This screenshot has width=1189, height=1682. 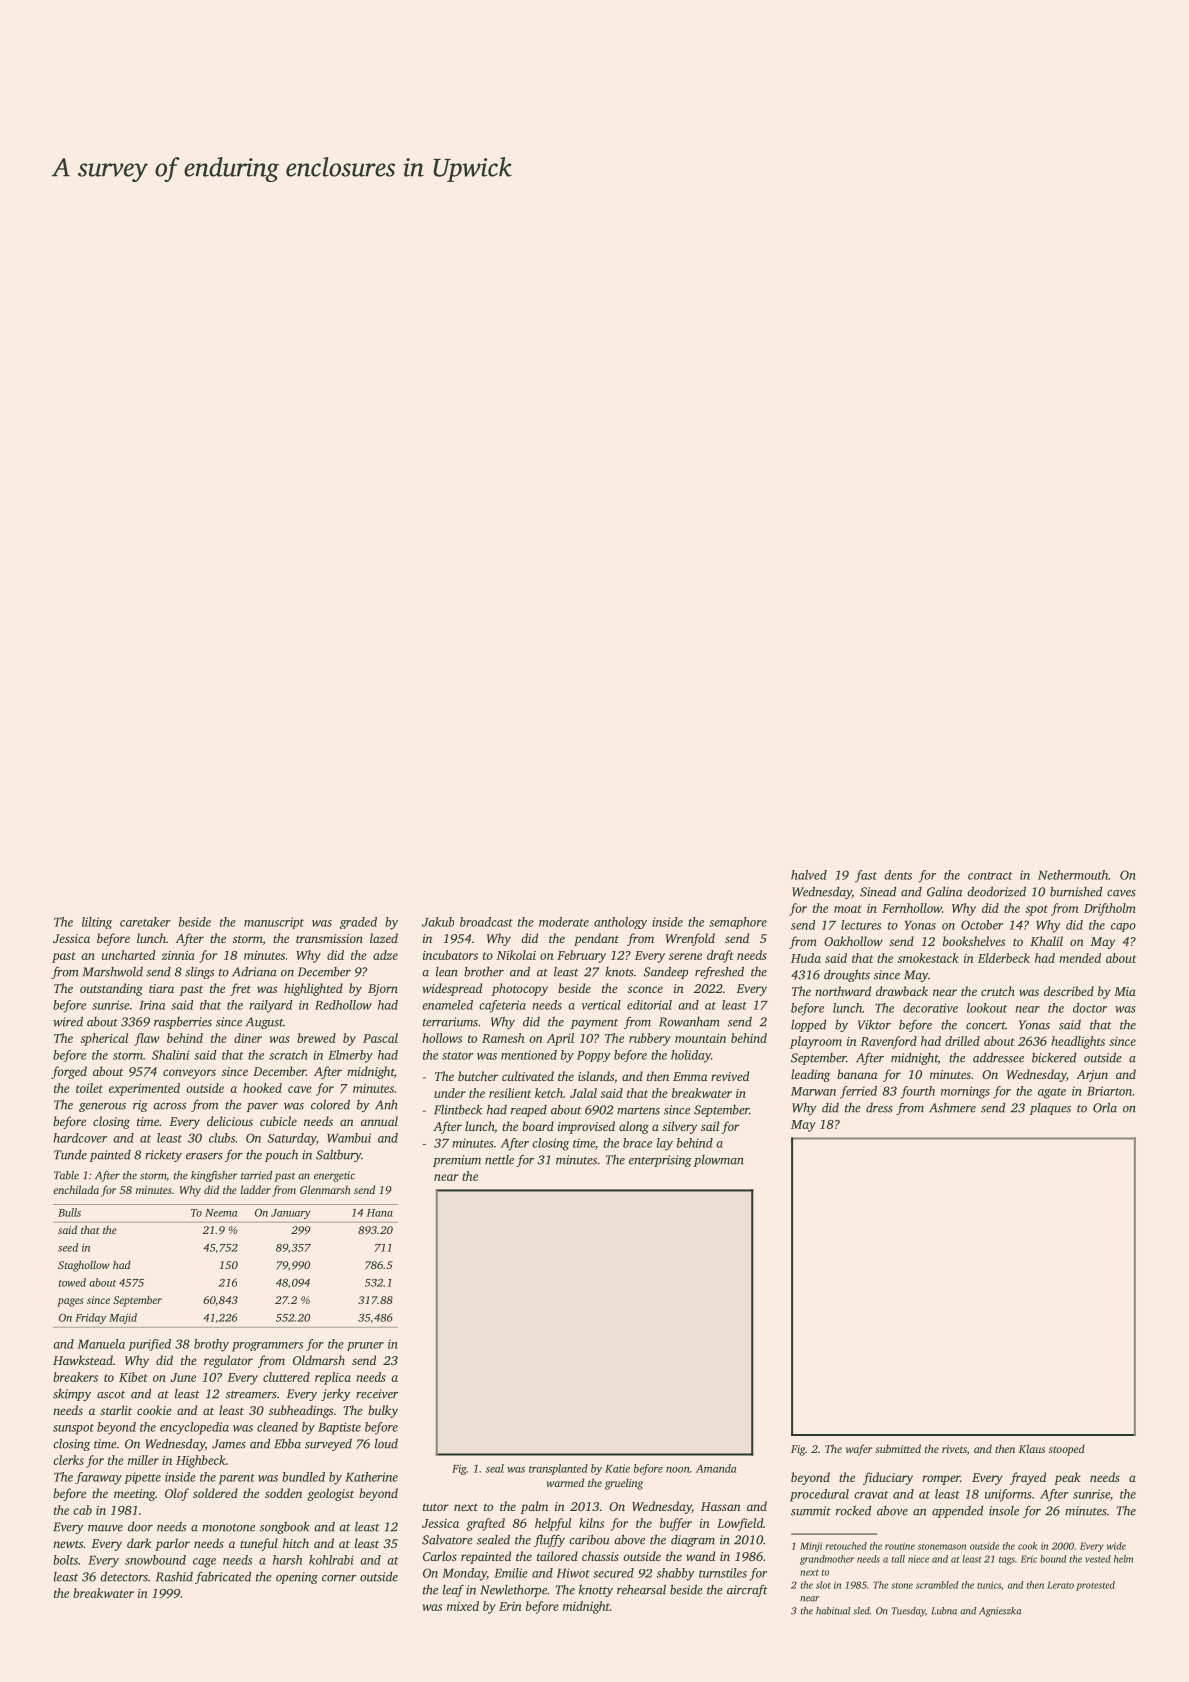 I want to click on leaf, so click(x=453, y=1590).
